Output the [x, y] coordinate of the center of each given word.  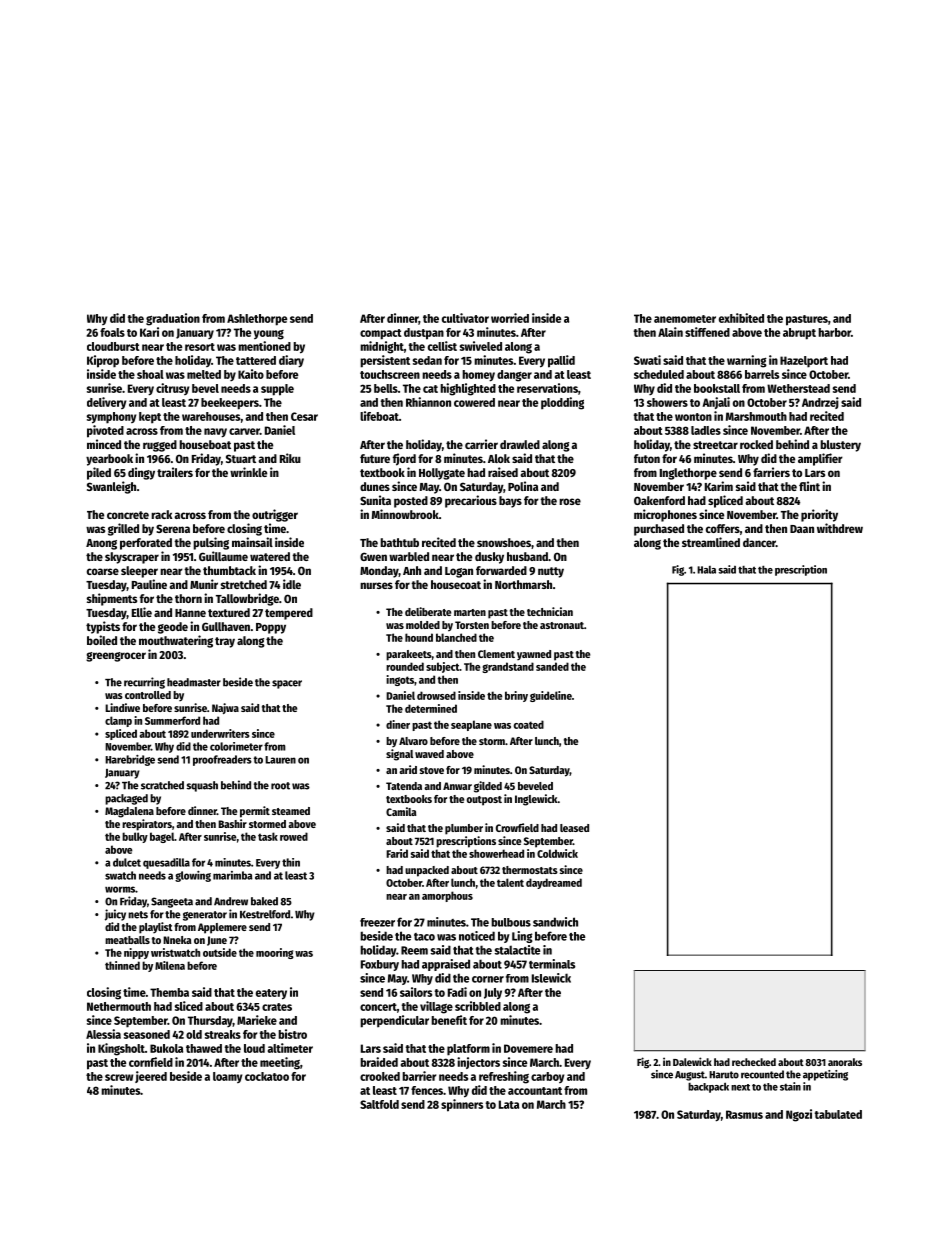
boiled [102, 640]
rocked [756, 444]
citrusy [172, 389]
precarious [471, 501]
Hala [706, 570]
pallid [561, 361]
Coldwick [557, 853]
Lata [509, 1104]
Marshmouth [756, 416]
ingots [400, 680]
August [690, 1076]
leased [574, 828]
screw [119, 1077]
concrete [128, 515]
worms [120, 889]
